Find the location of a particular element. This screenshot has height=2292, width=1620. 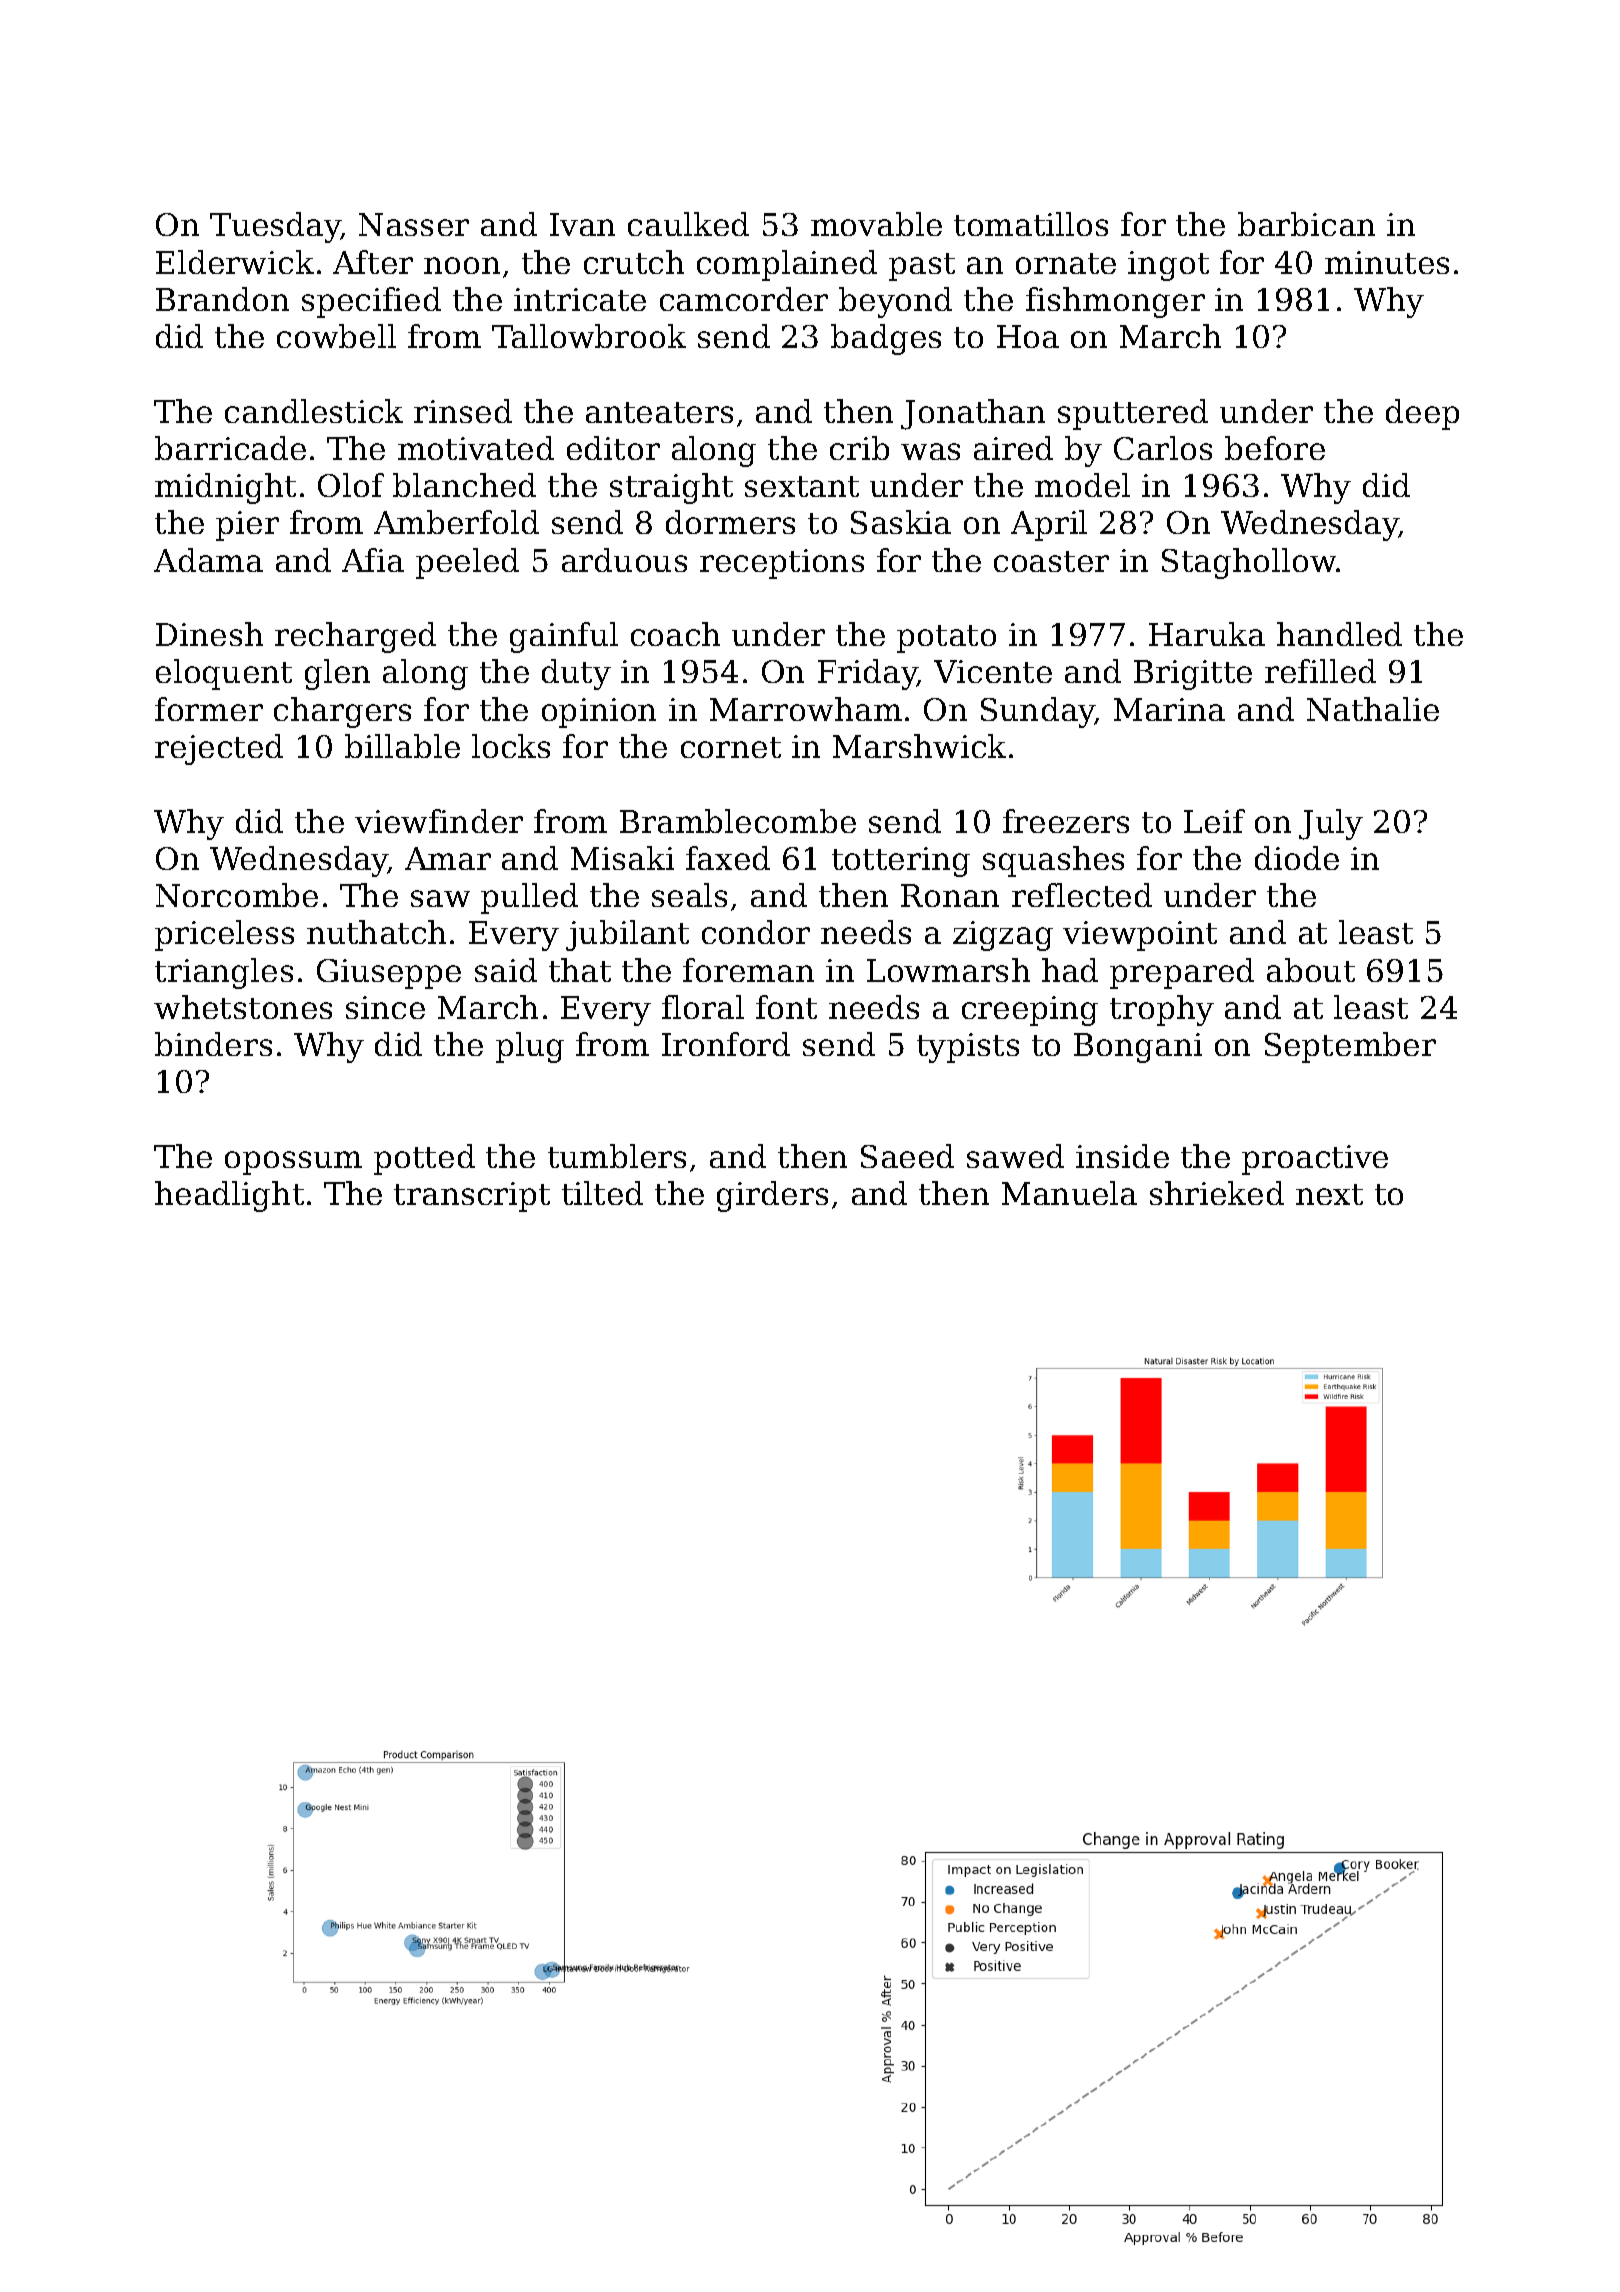

Elderwick is located at coordinates (235, 262).
